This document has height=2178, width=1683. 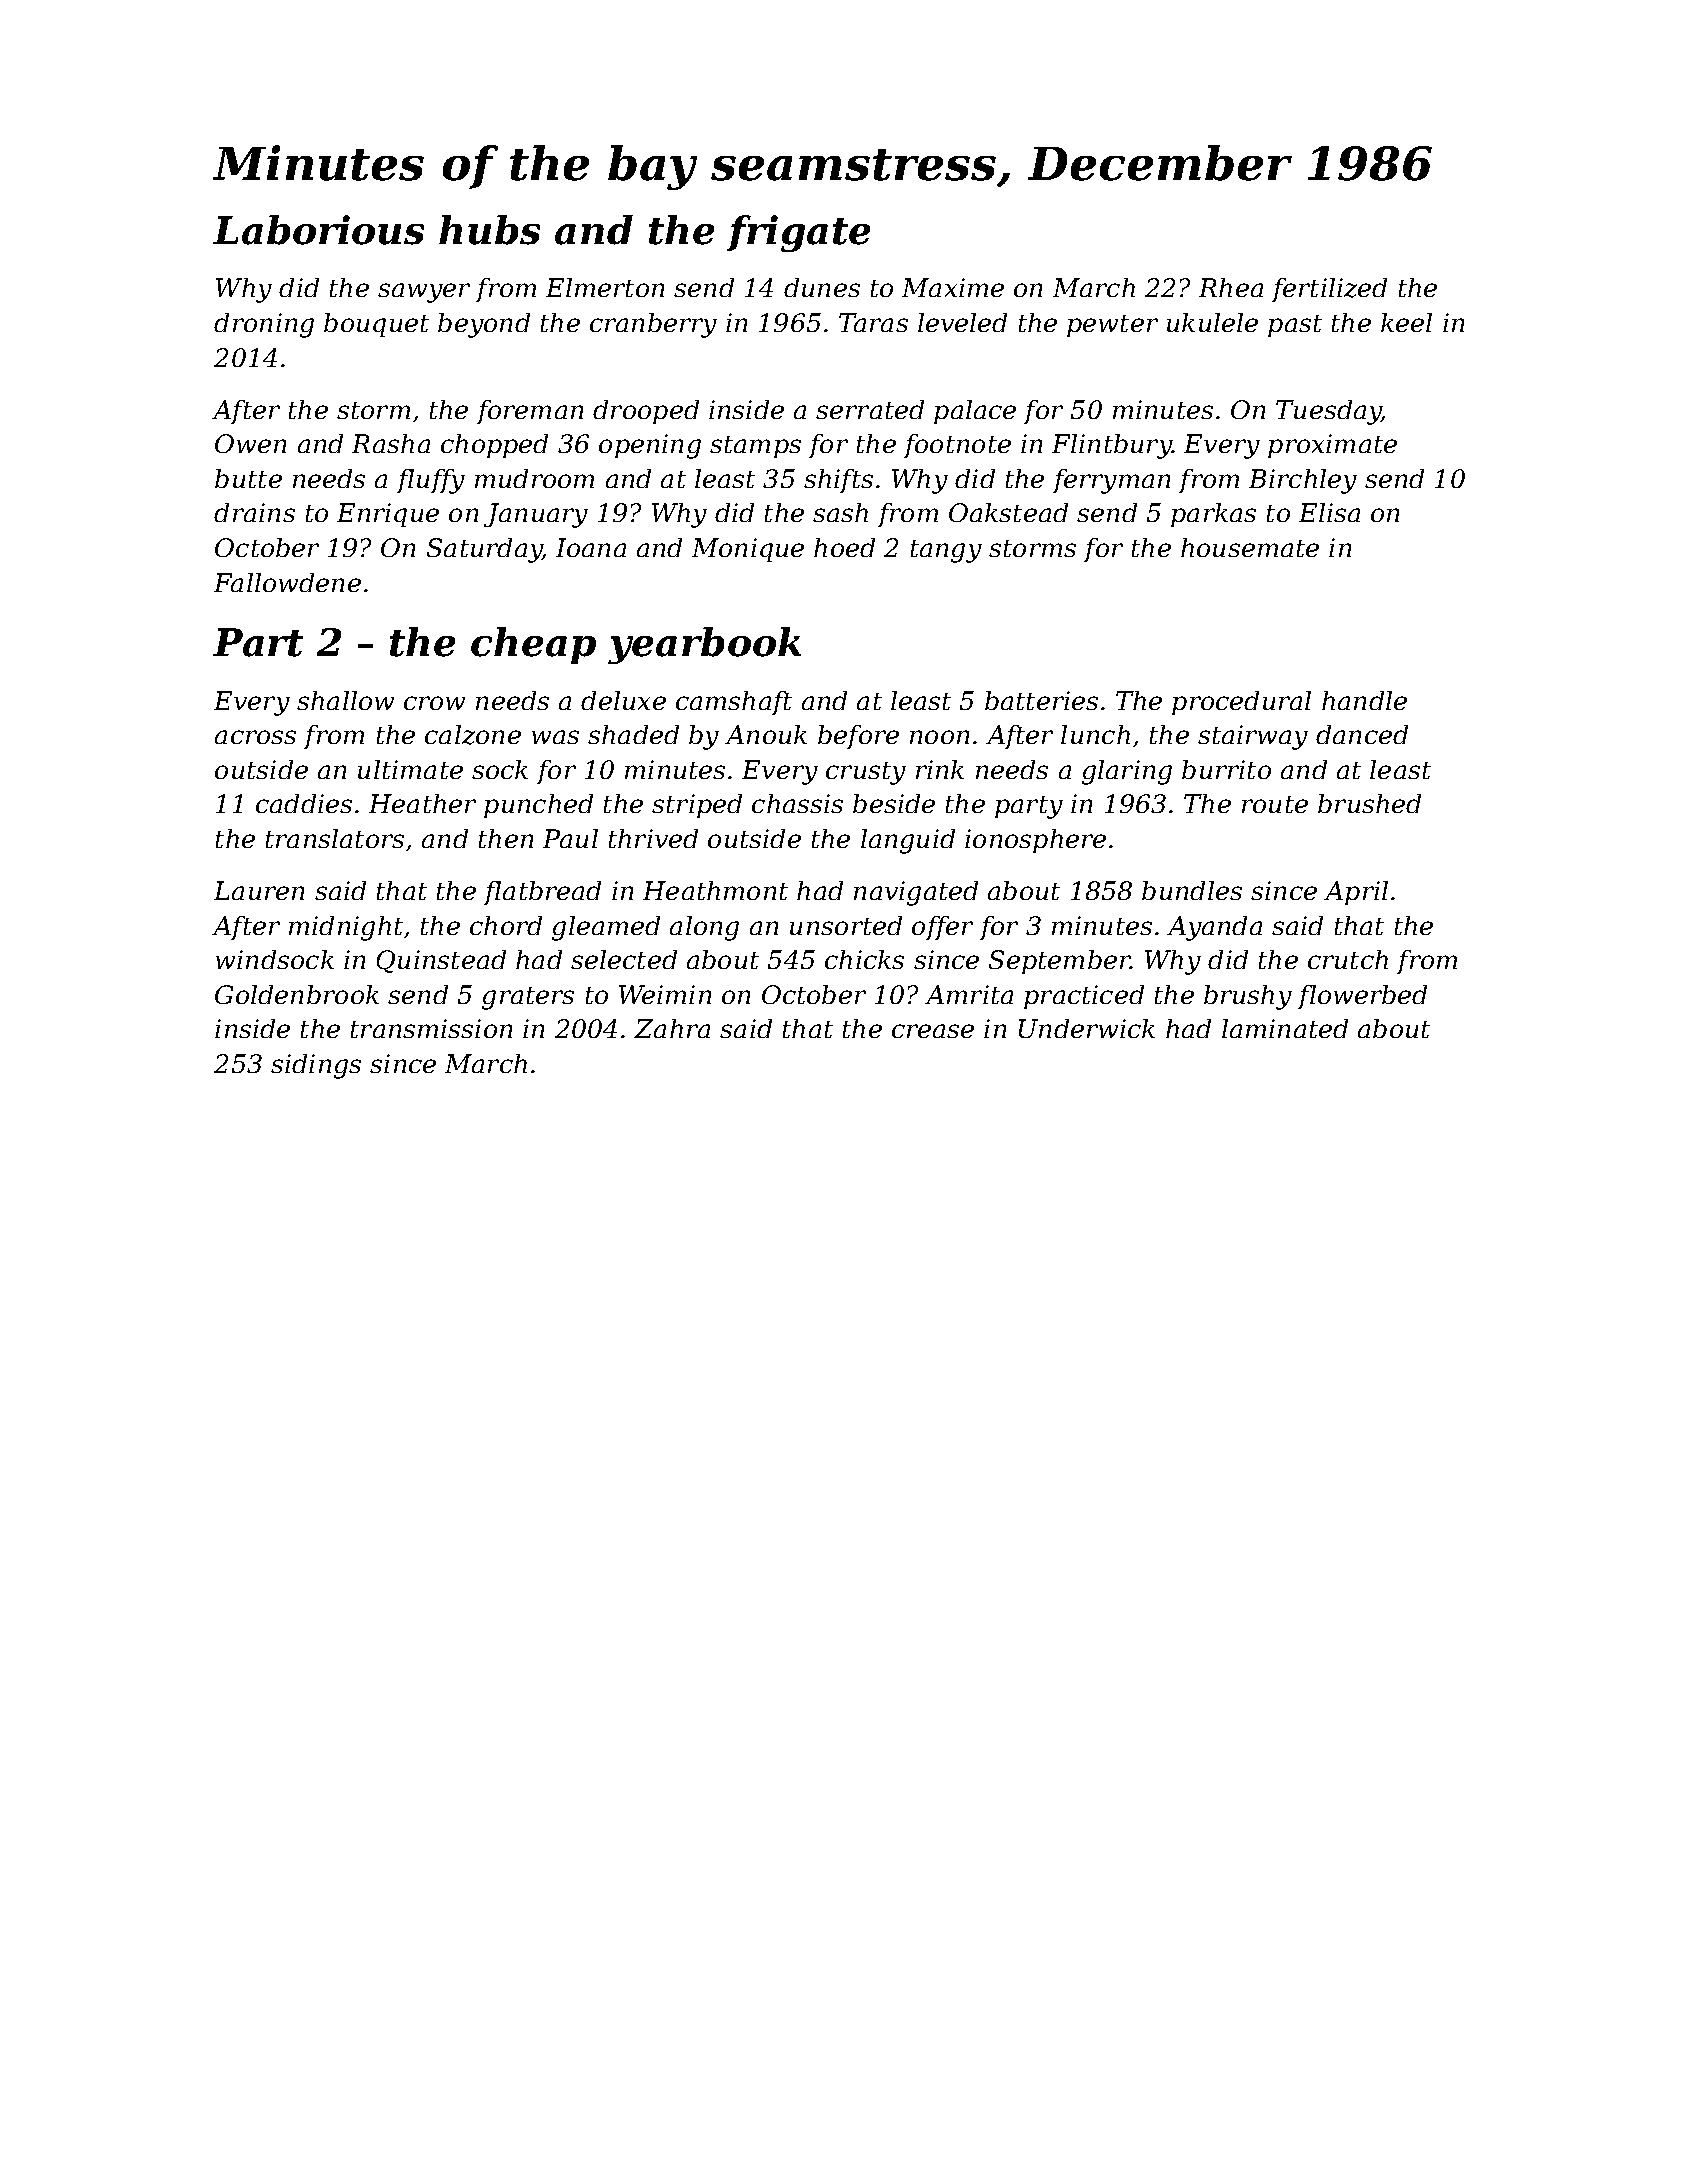 What do you see at coordinates (975, 412) in the document?
I see `palace` at bounding box center [975, 412].
